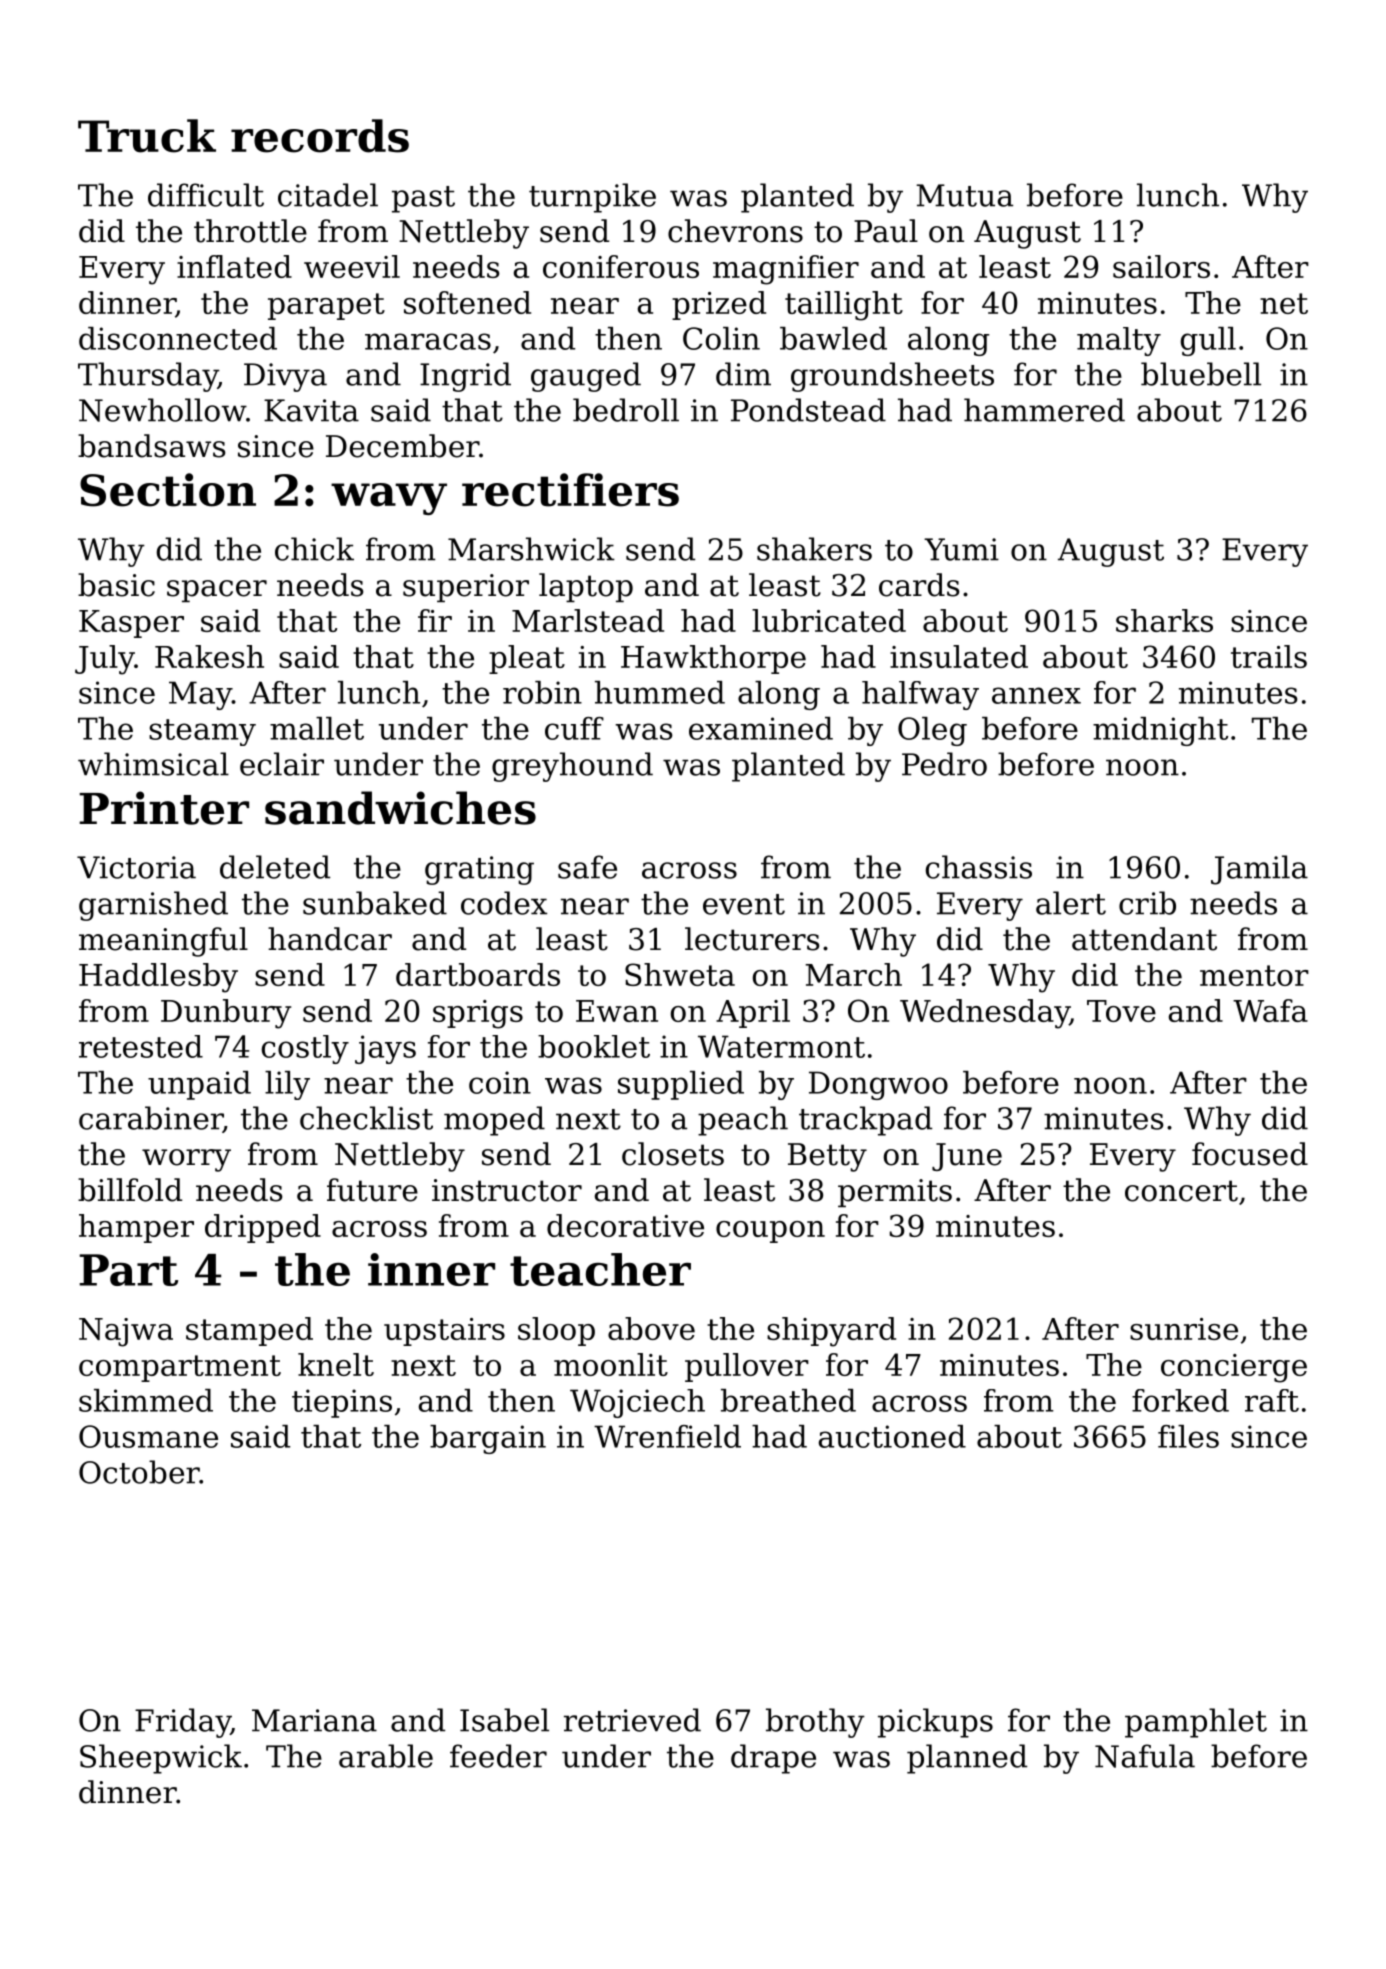  Describe the element at coordinates (814, 549) in the screenshot. I see `shakers` at that location.
